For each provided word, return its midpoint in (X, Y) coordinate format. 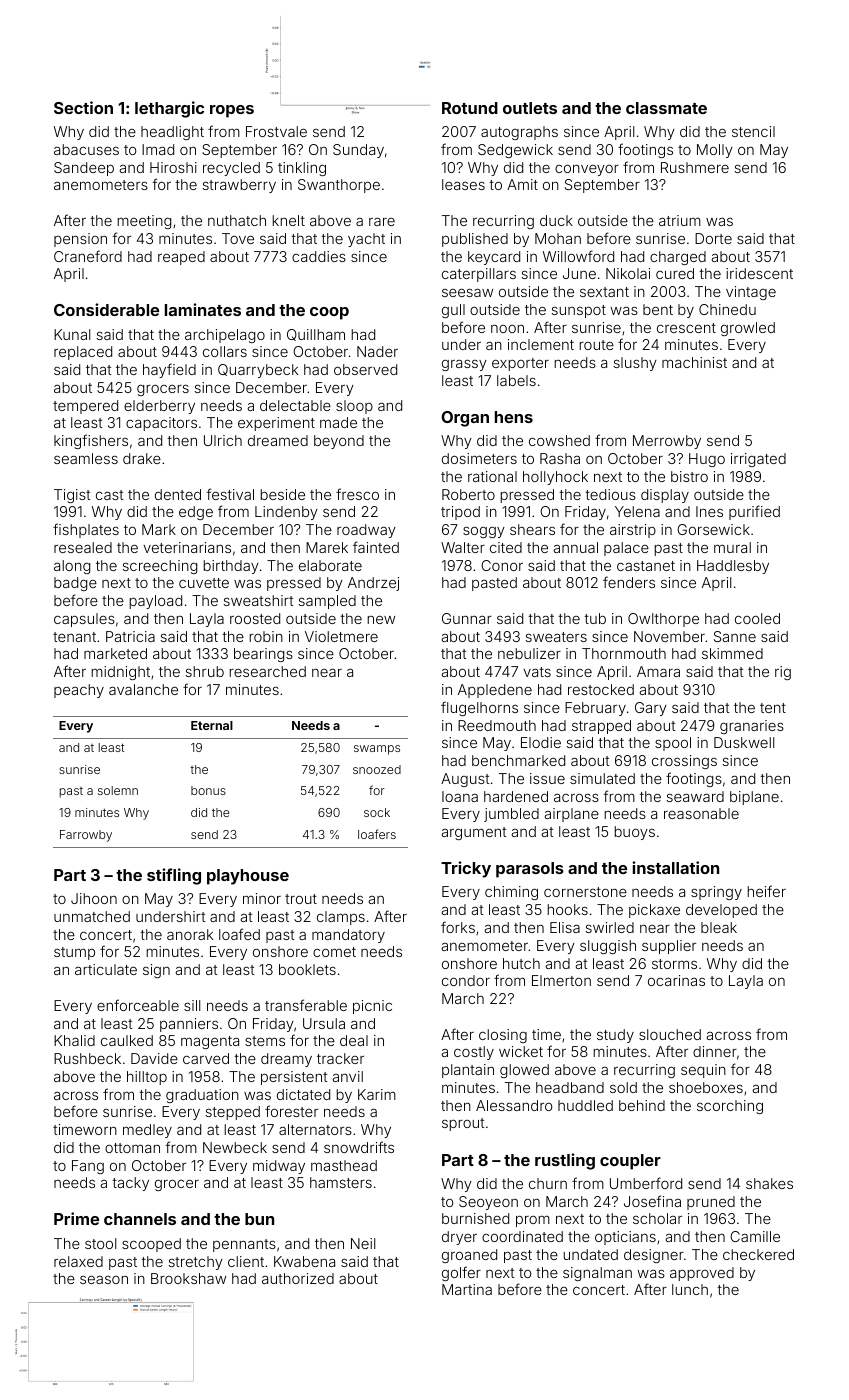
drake (142, 458)
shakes (769, 1183)
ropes (232, 111)
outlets (530, 108)
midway (279, 1167)
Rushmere (695, 167)
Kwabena (304, 1261)
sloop (354, 407)
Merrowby (667, 442)
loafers (377, 834)
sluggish (608, 947)
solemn (118, 790)
